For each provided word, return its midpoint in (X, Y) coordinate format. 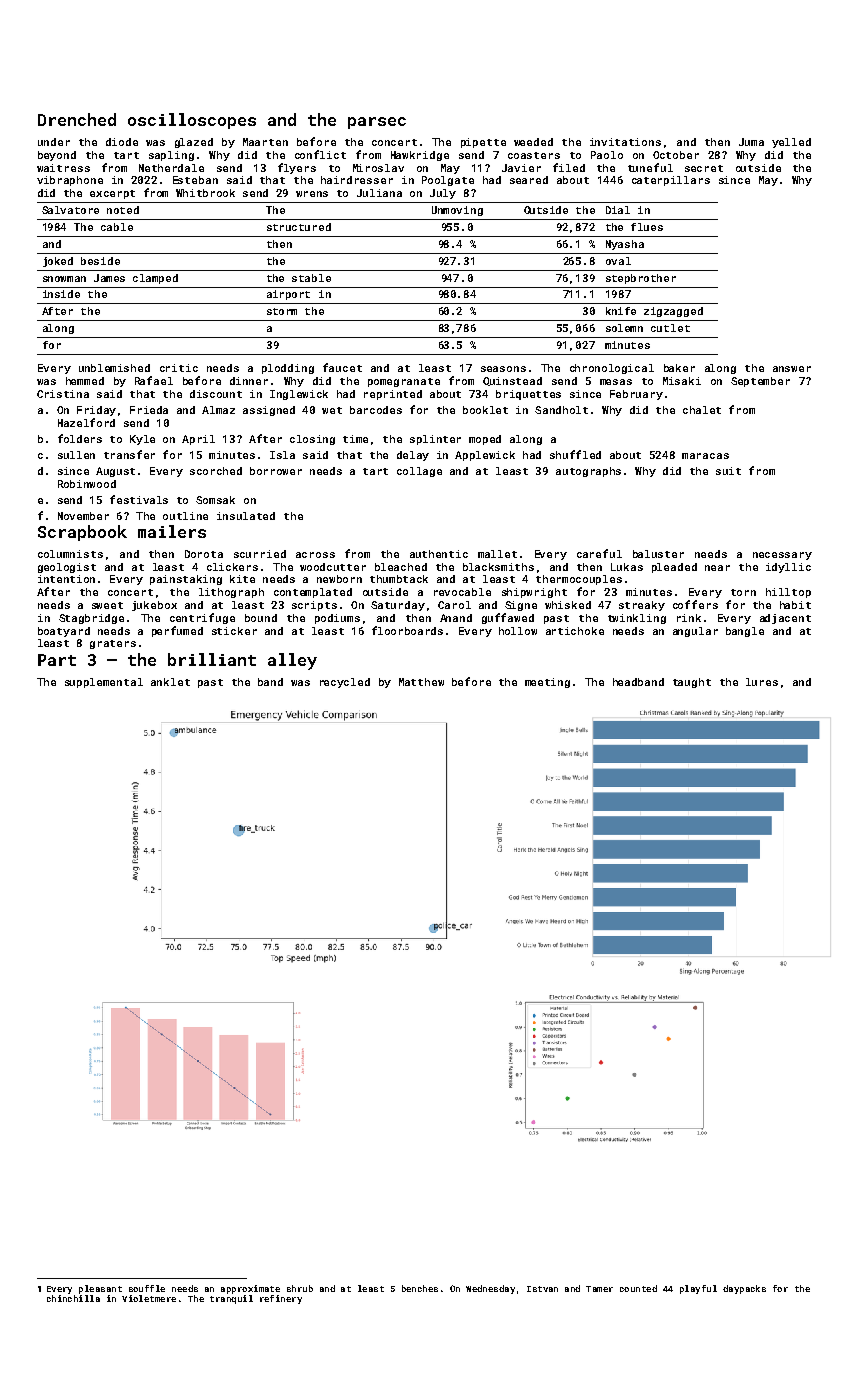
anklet (170, 682)
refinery (281, 1299)
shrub (300, 1288)
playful (698, 1289)
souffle (147, 1288)
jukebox (154, 606)
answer (792, 369)
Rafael (154, 380)
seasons (503, 369)
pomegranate (404, 382)
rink (689, 618)
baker (679, 368)
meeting (547, 683)
